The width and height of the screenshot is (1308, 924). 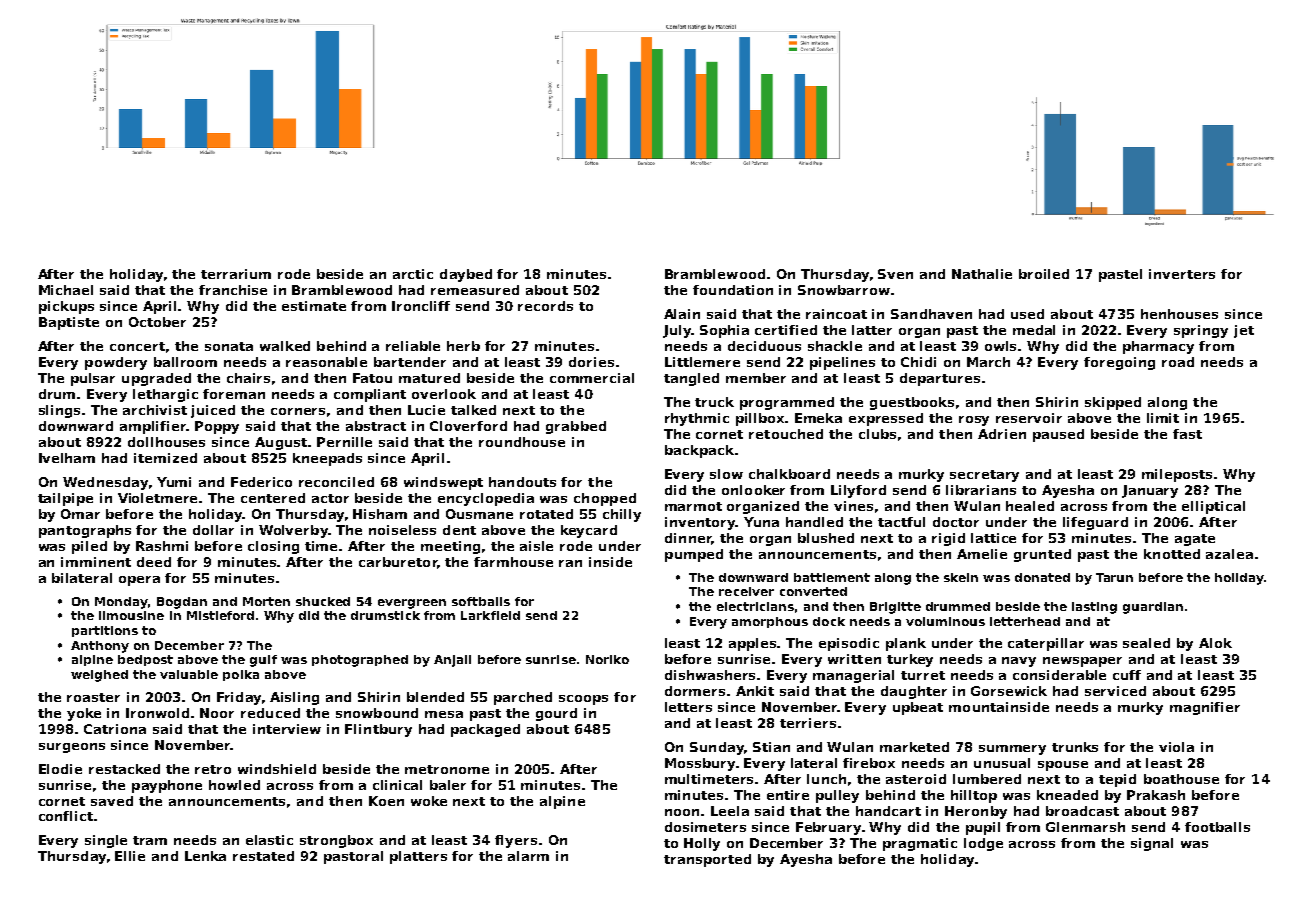 What do you see at coordinates (59, 411) in the screenshot?
I see `slings` at bounding box center [59, 411].
